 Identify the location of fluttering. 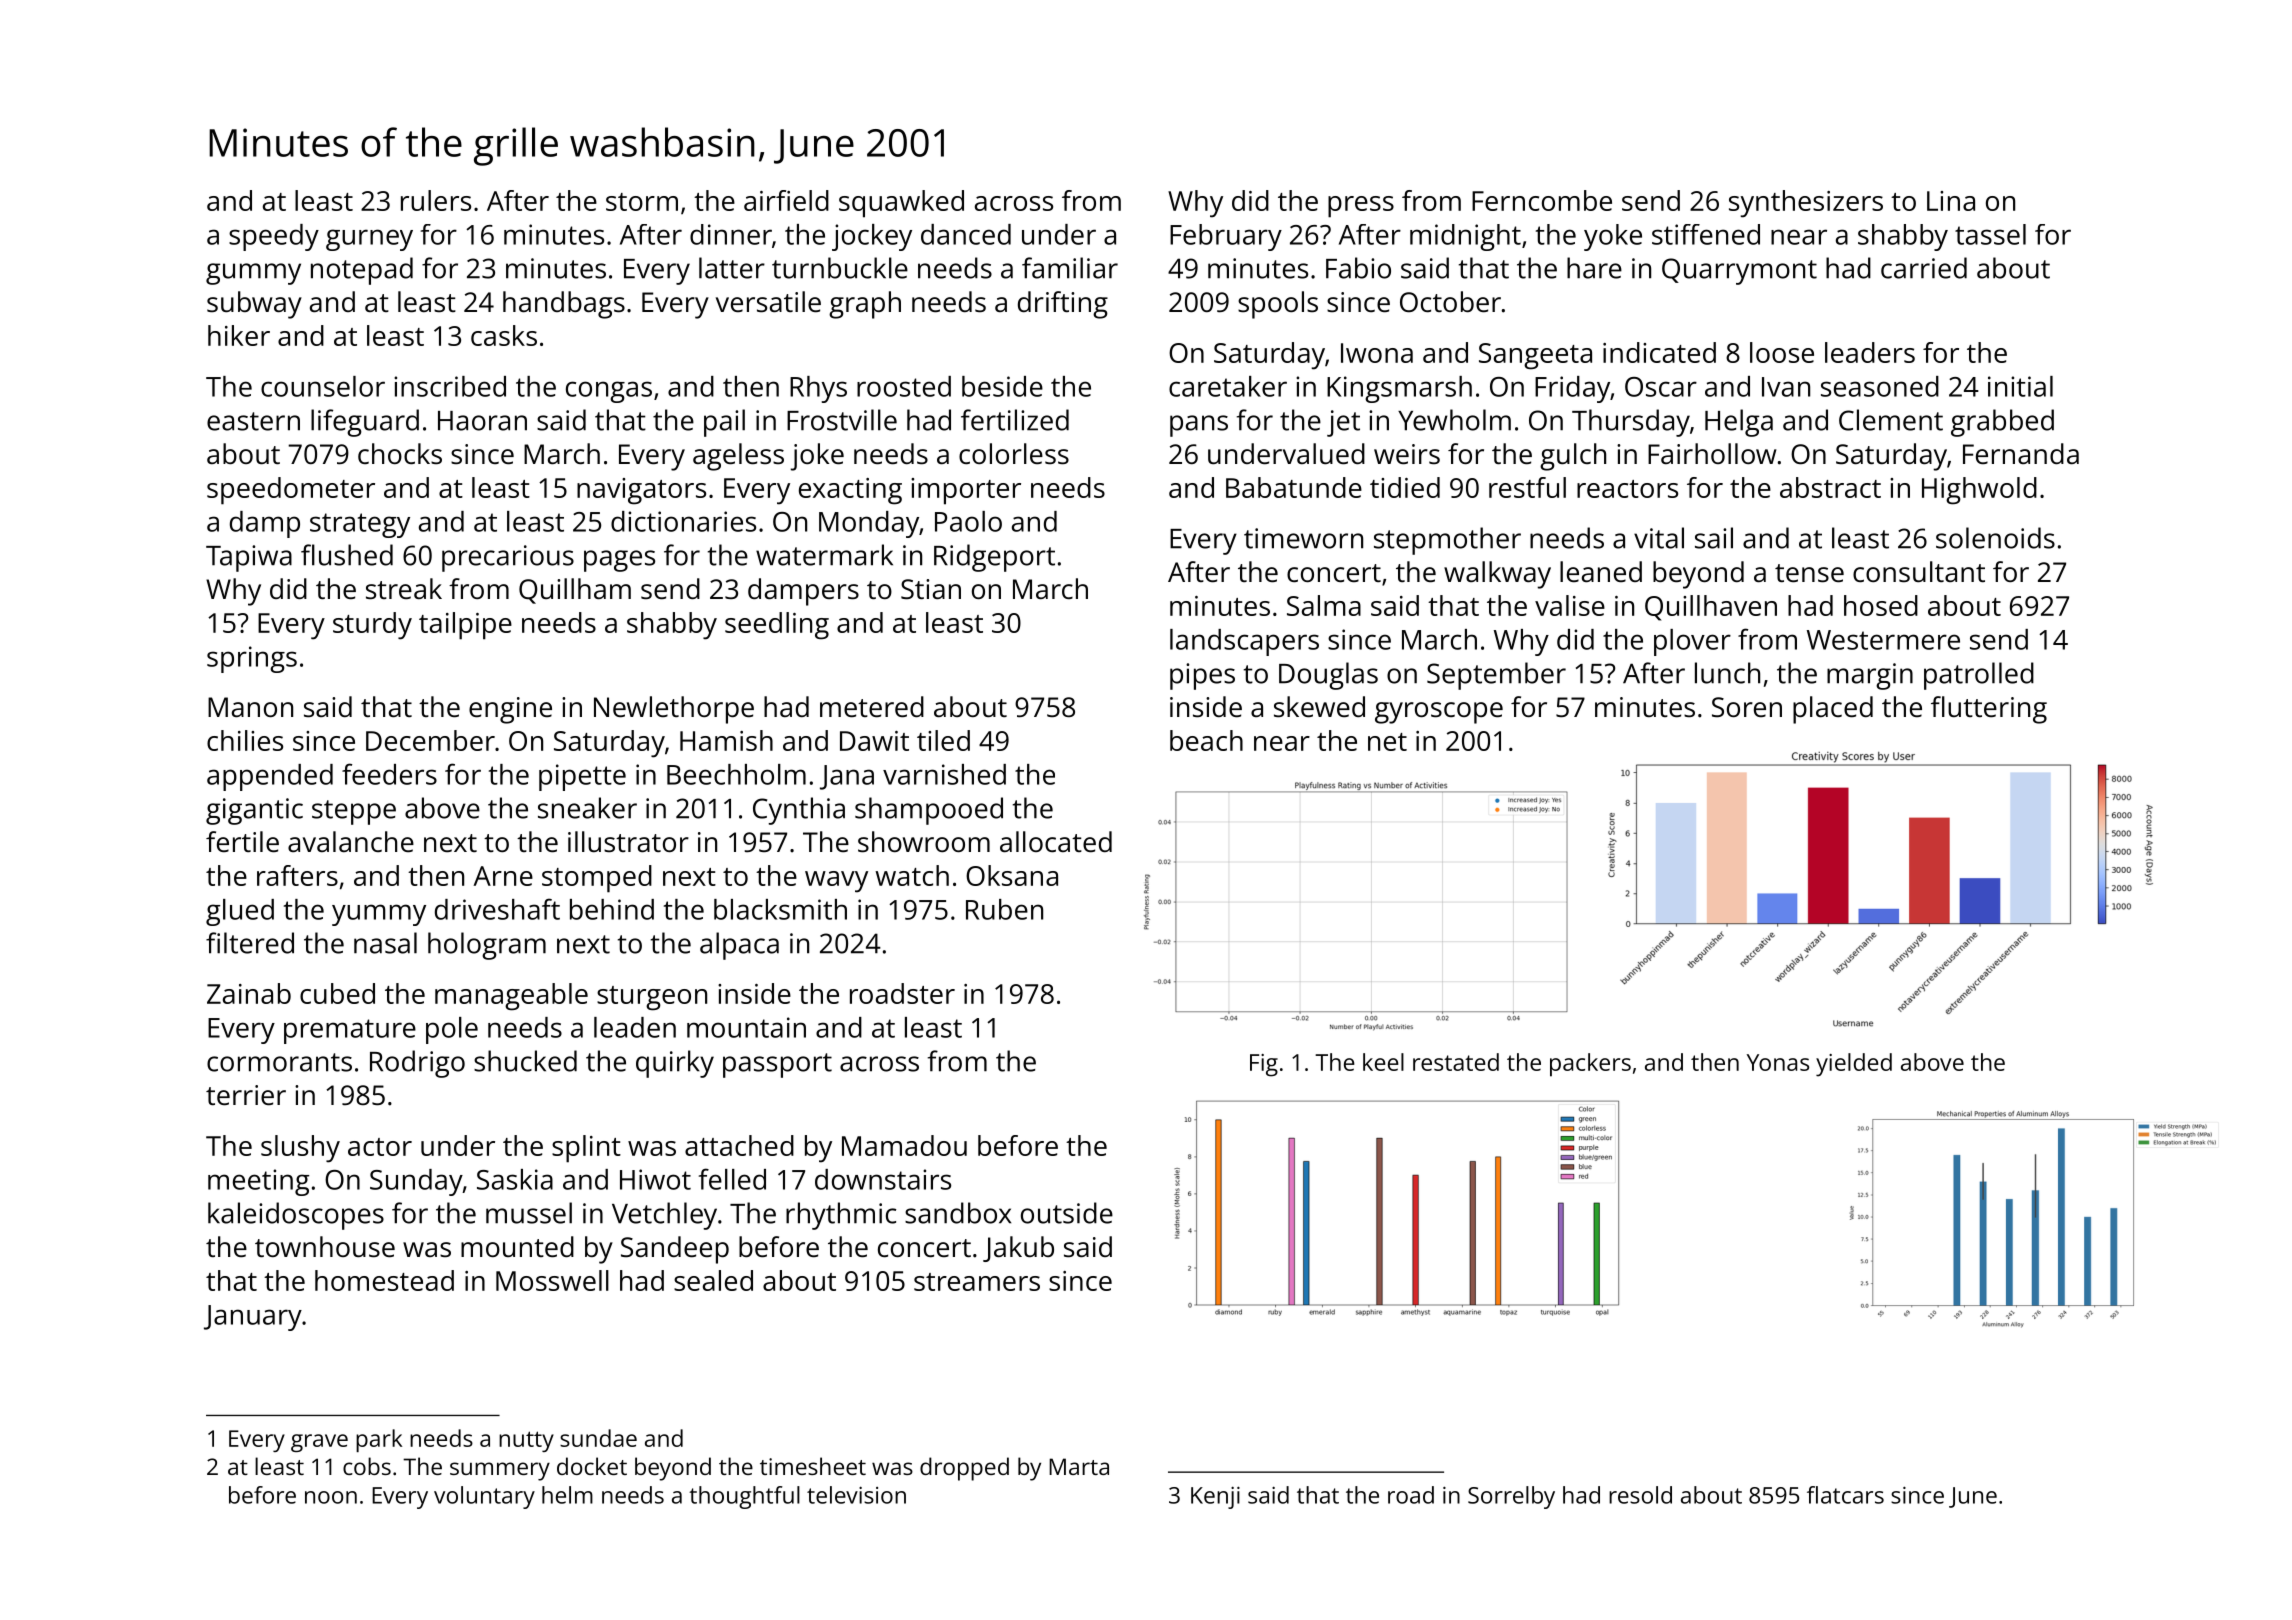
(1989, 710).
